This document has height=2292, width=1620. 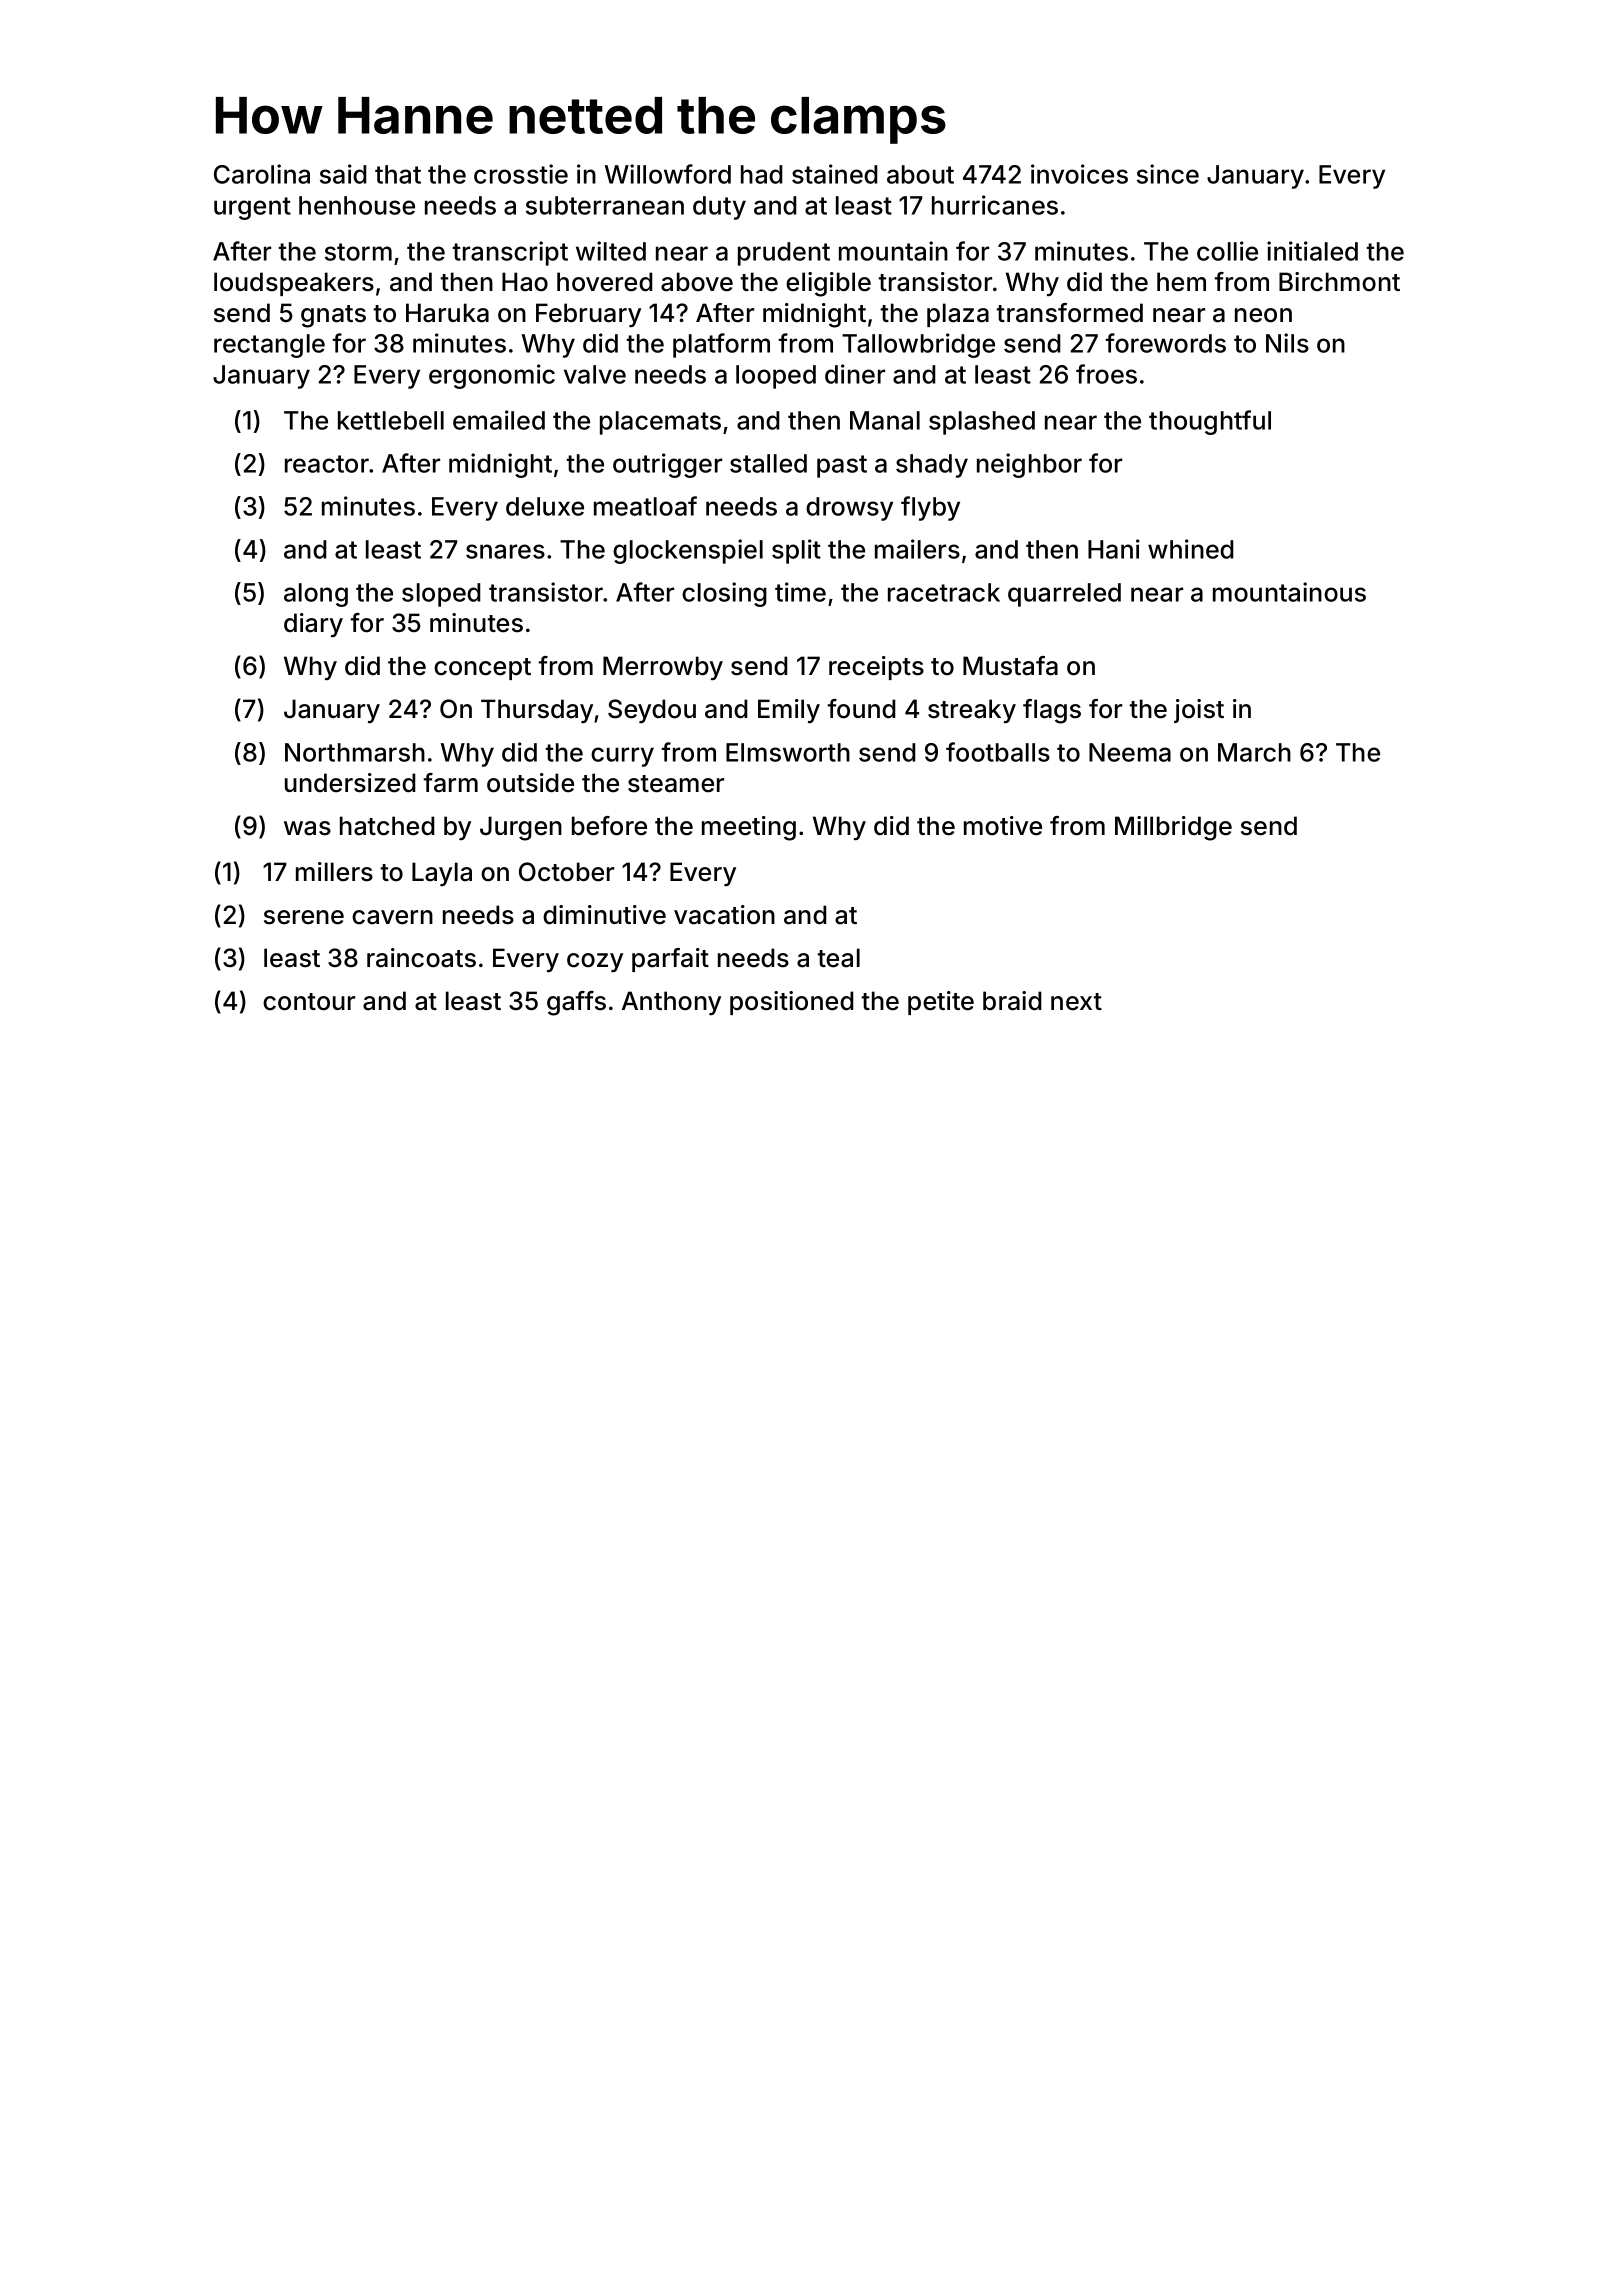 I want to click on crosstie, so click(x=521, y=174).
